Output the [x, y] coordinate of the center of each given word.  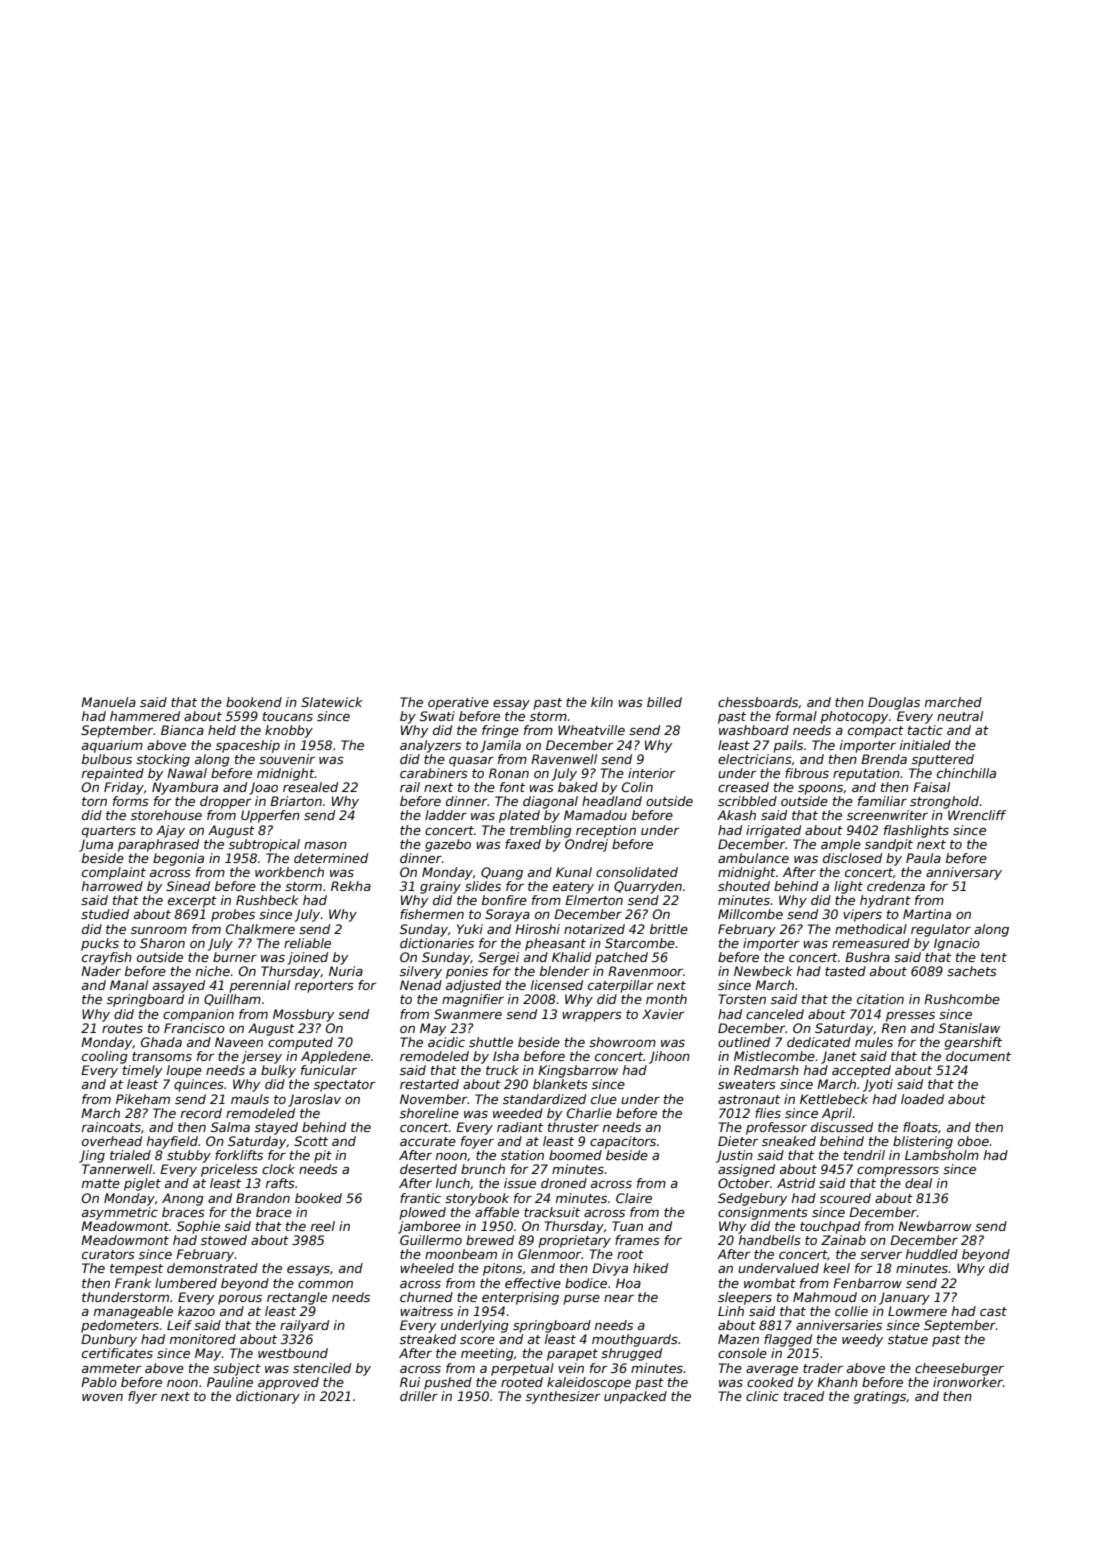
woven [102, 1397]
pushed [448, 1383]
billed [664, 702]
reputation [866, 774]
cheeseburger [959, 1369]
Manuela [108, 702]
